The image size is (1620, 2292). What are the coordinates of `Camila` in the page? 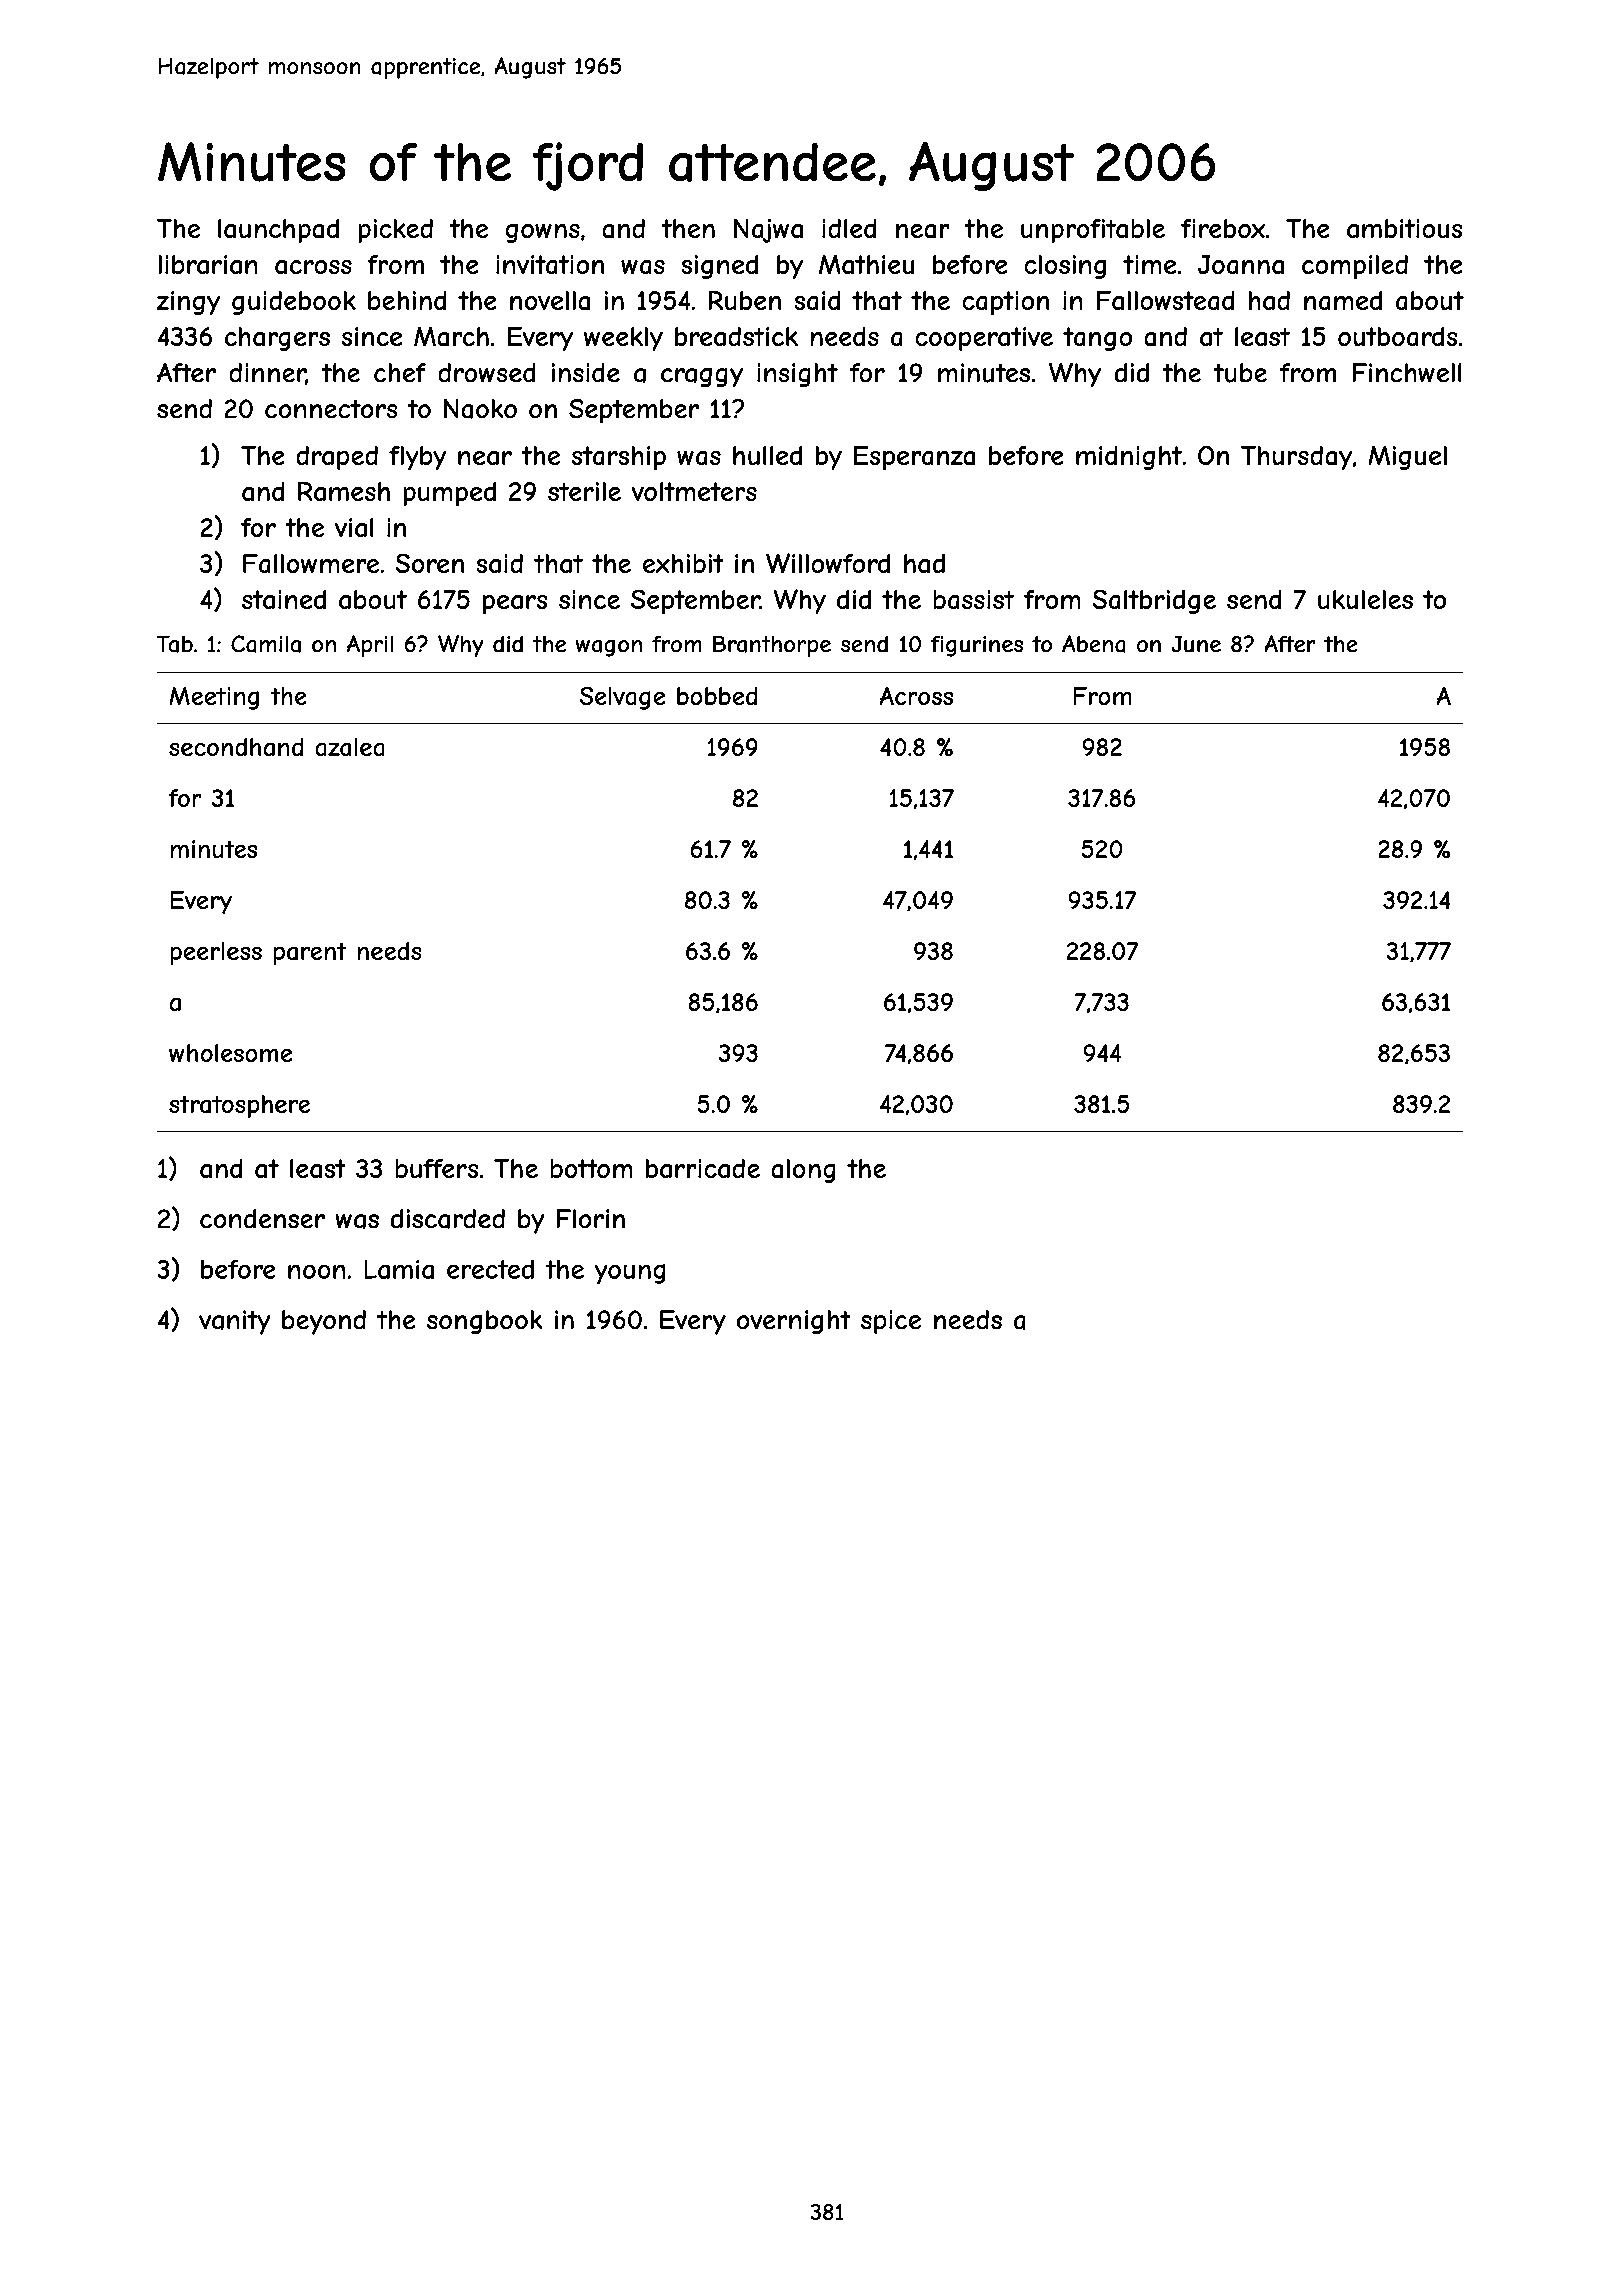 It's located at (266, 644).
